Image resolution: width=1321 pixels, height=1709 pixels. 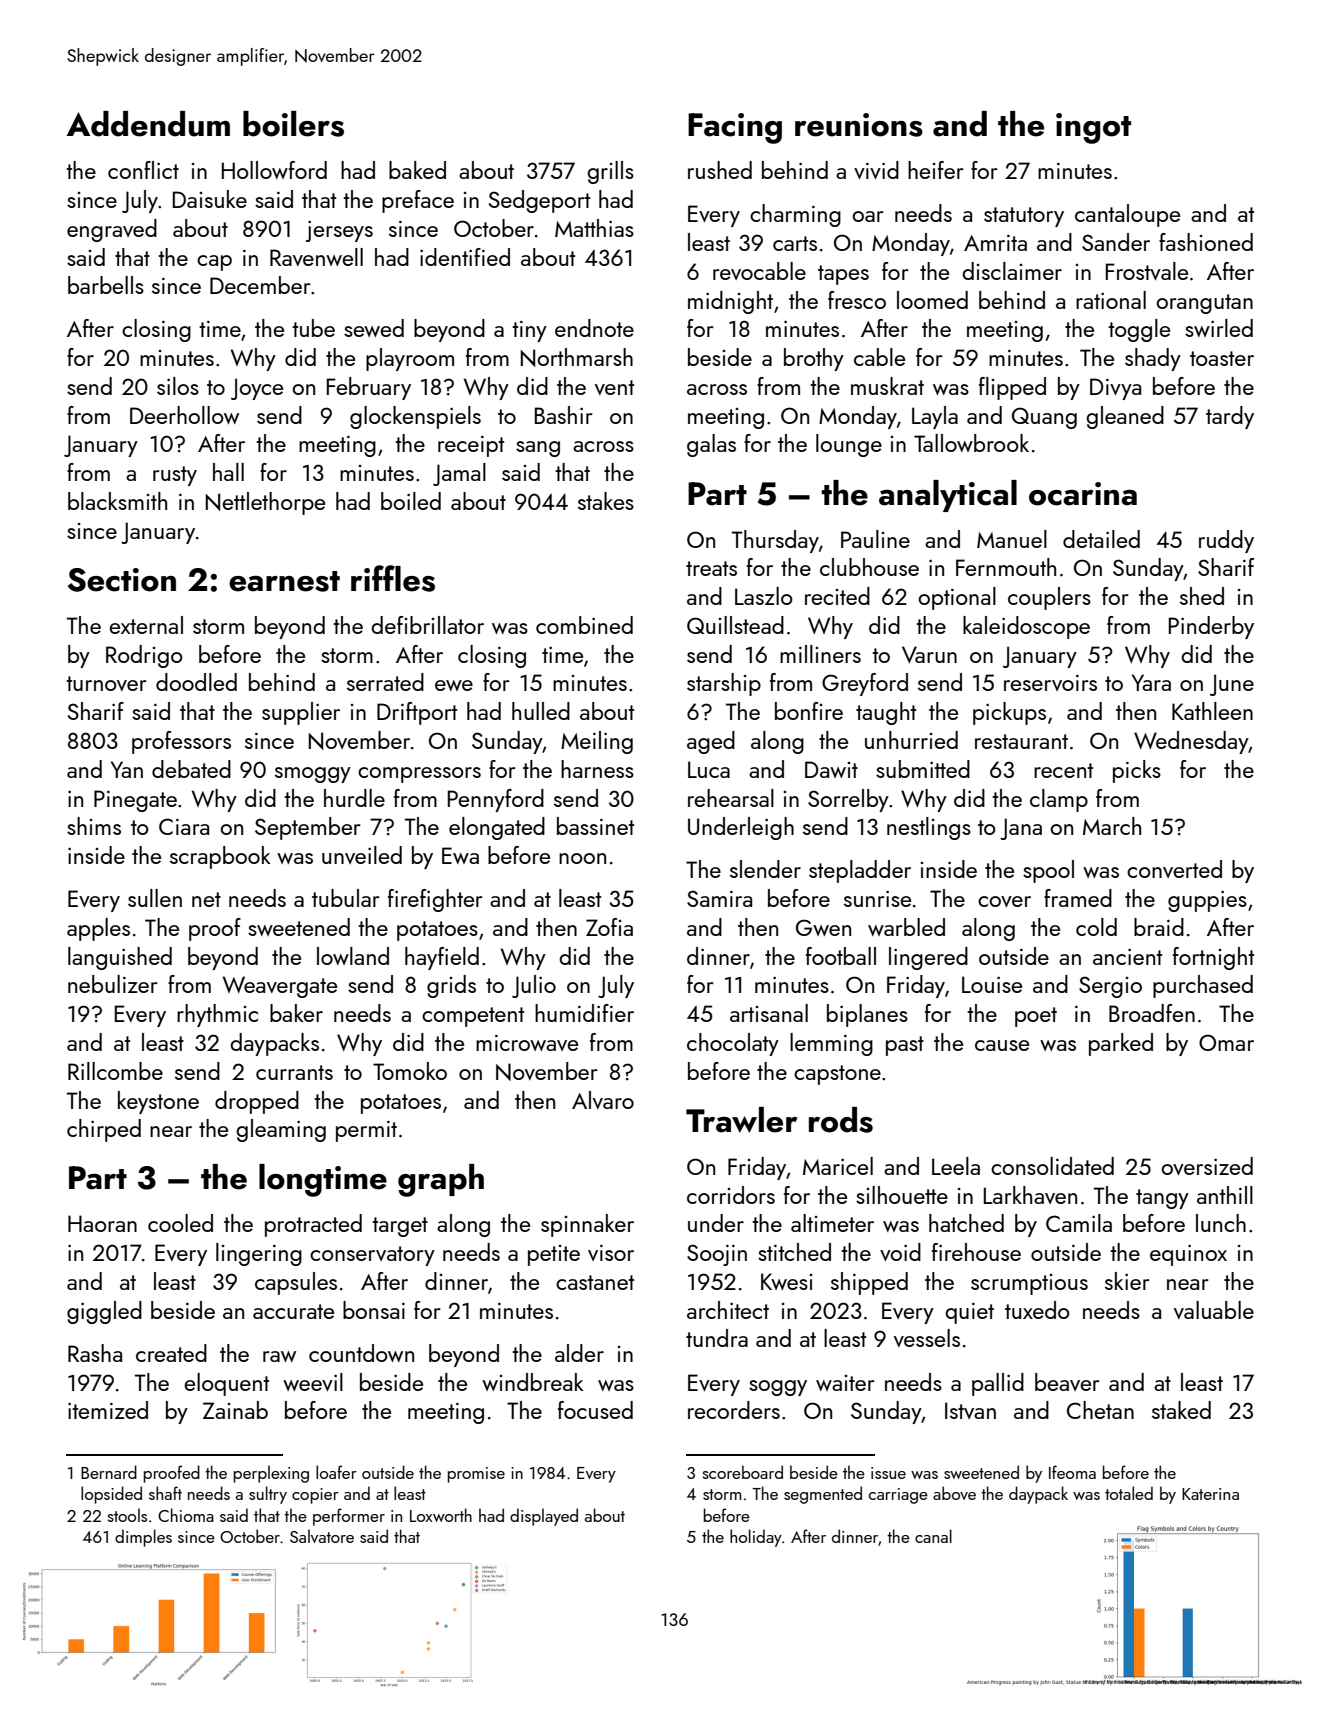 What do you see at coordinates (734, 1410) in the screenshot?
I see `recorders` at bounding box center [734, 1410].
